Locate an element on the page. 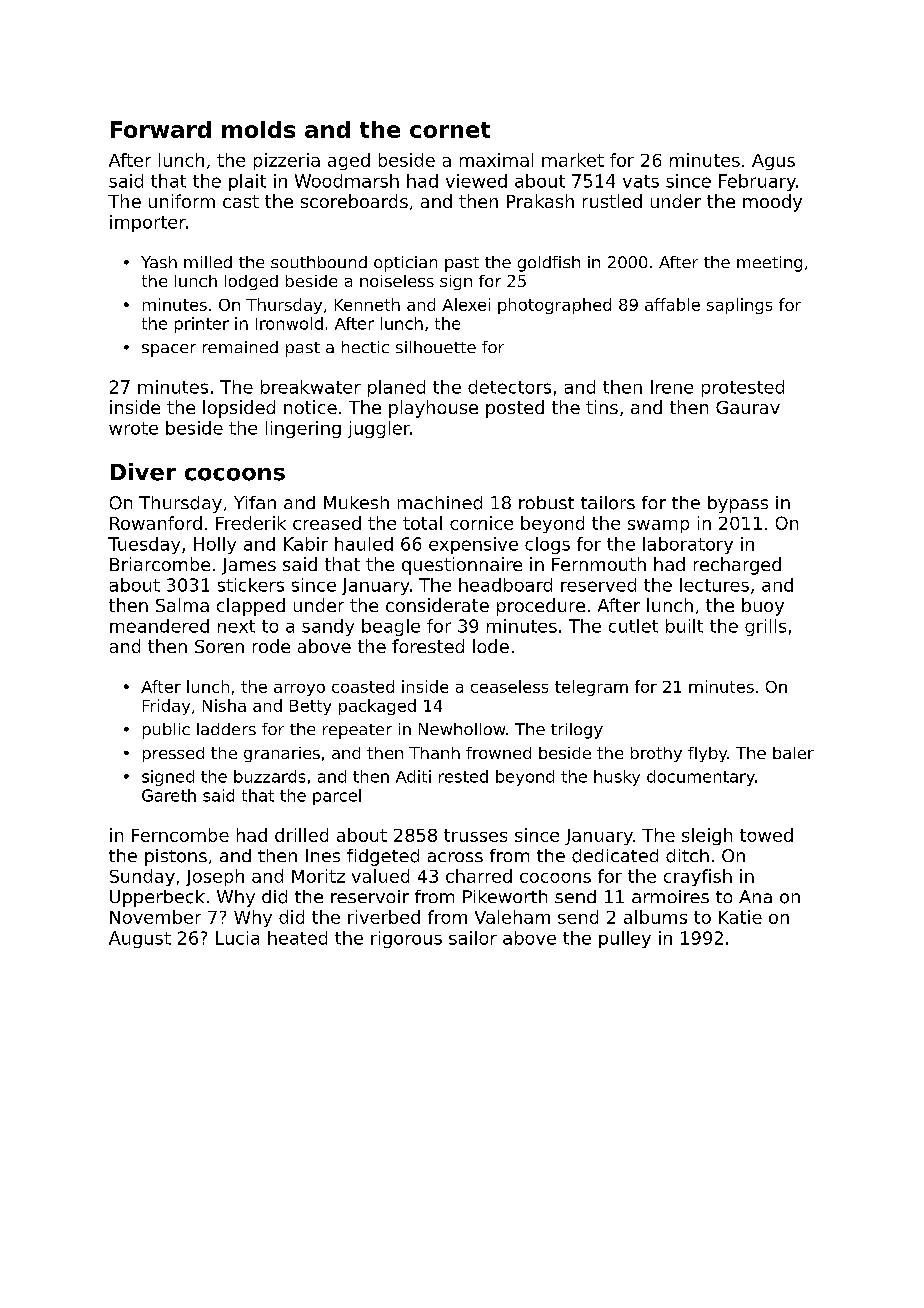 The width and height of the page is (924, 1308). Nisha is located at coordinates (224, 705).
